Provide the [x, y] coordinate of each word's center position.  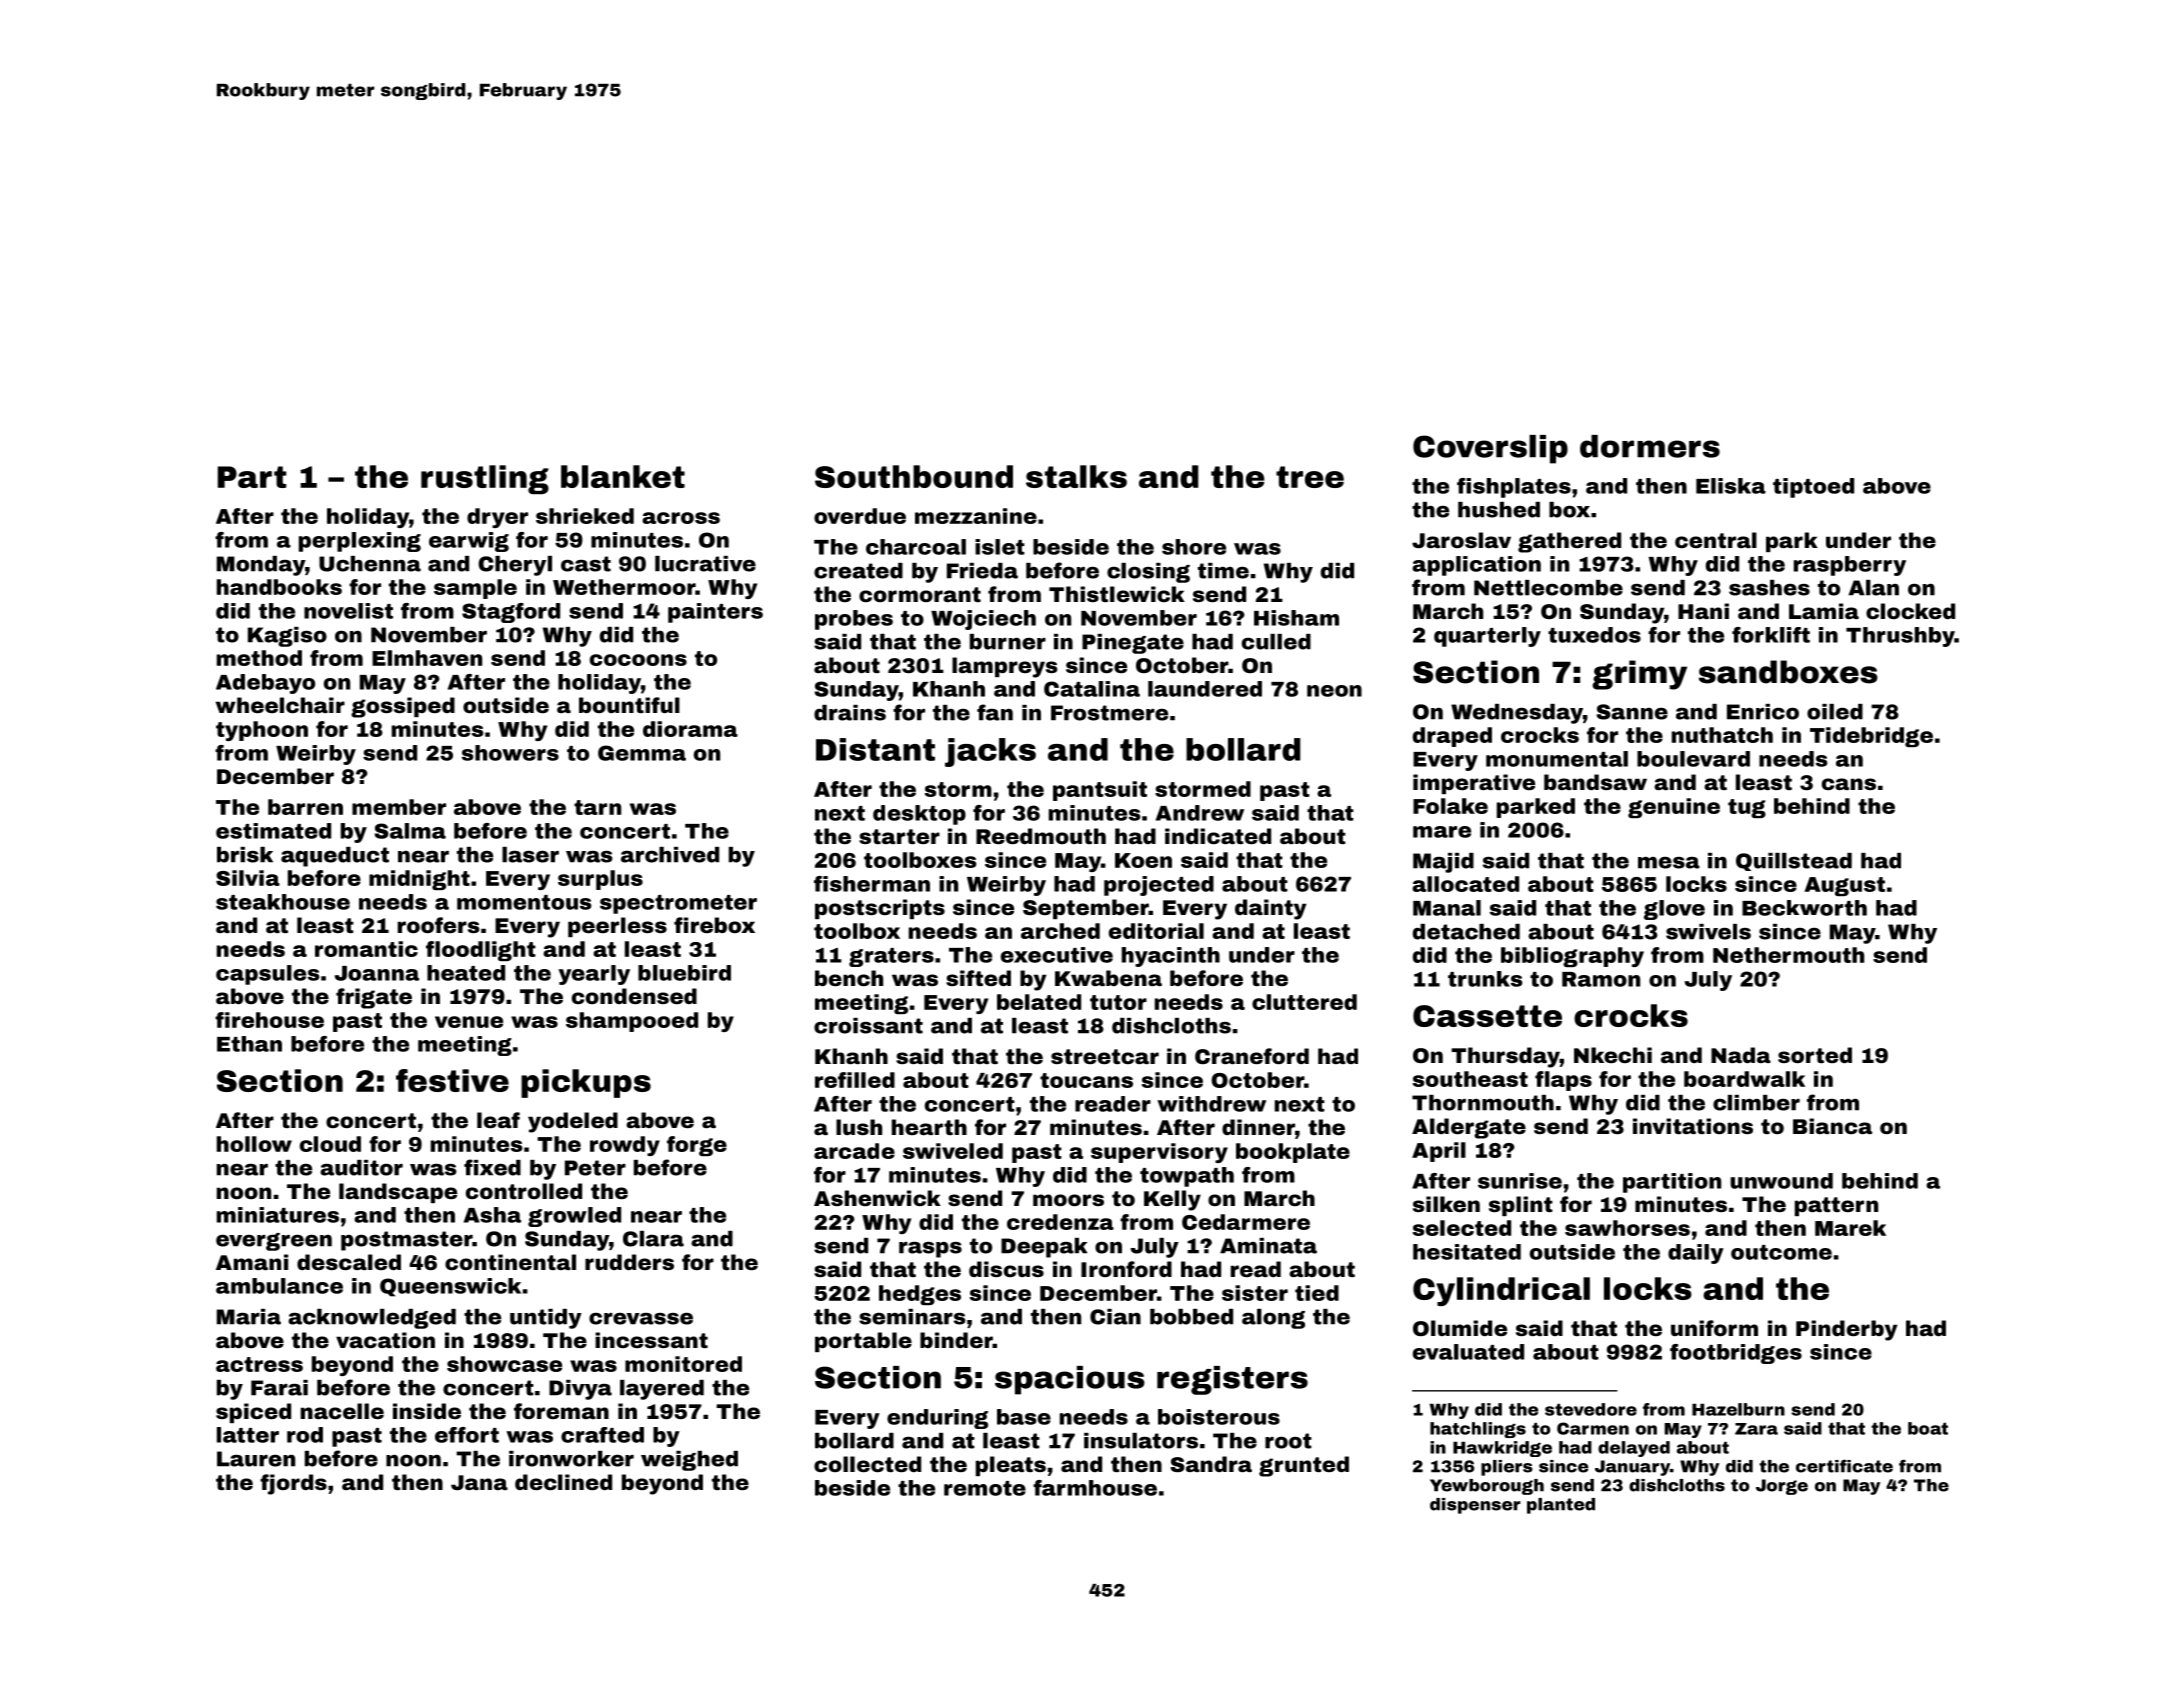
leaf [498, 1120]
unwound [1781, 1181]
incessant [651, 1340]
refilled [855, 1080]
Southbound [914, 476]
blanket [623, 476]
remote [985, 1488]
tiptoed [1813, 488]
